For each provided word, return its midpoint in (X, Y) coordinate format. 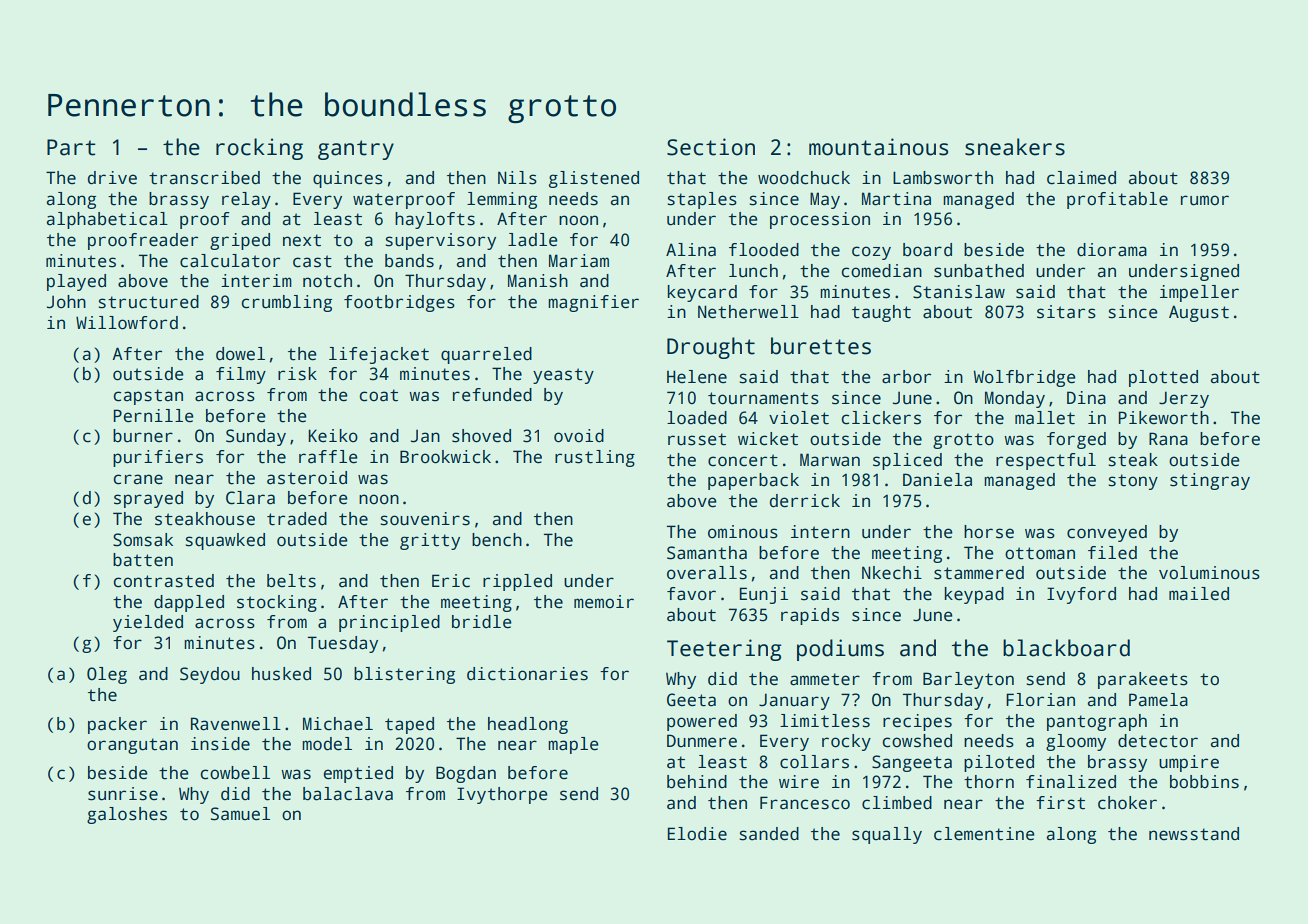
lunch (753, 271)
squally (887, 835)
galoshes (127, 815)
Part (71, 147)
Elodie (697, 834)
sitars (1066, 312)
